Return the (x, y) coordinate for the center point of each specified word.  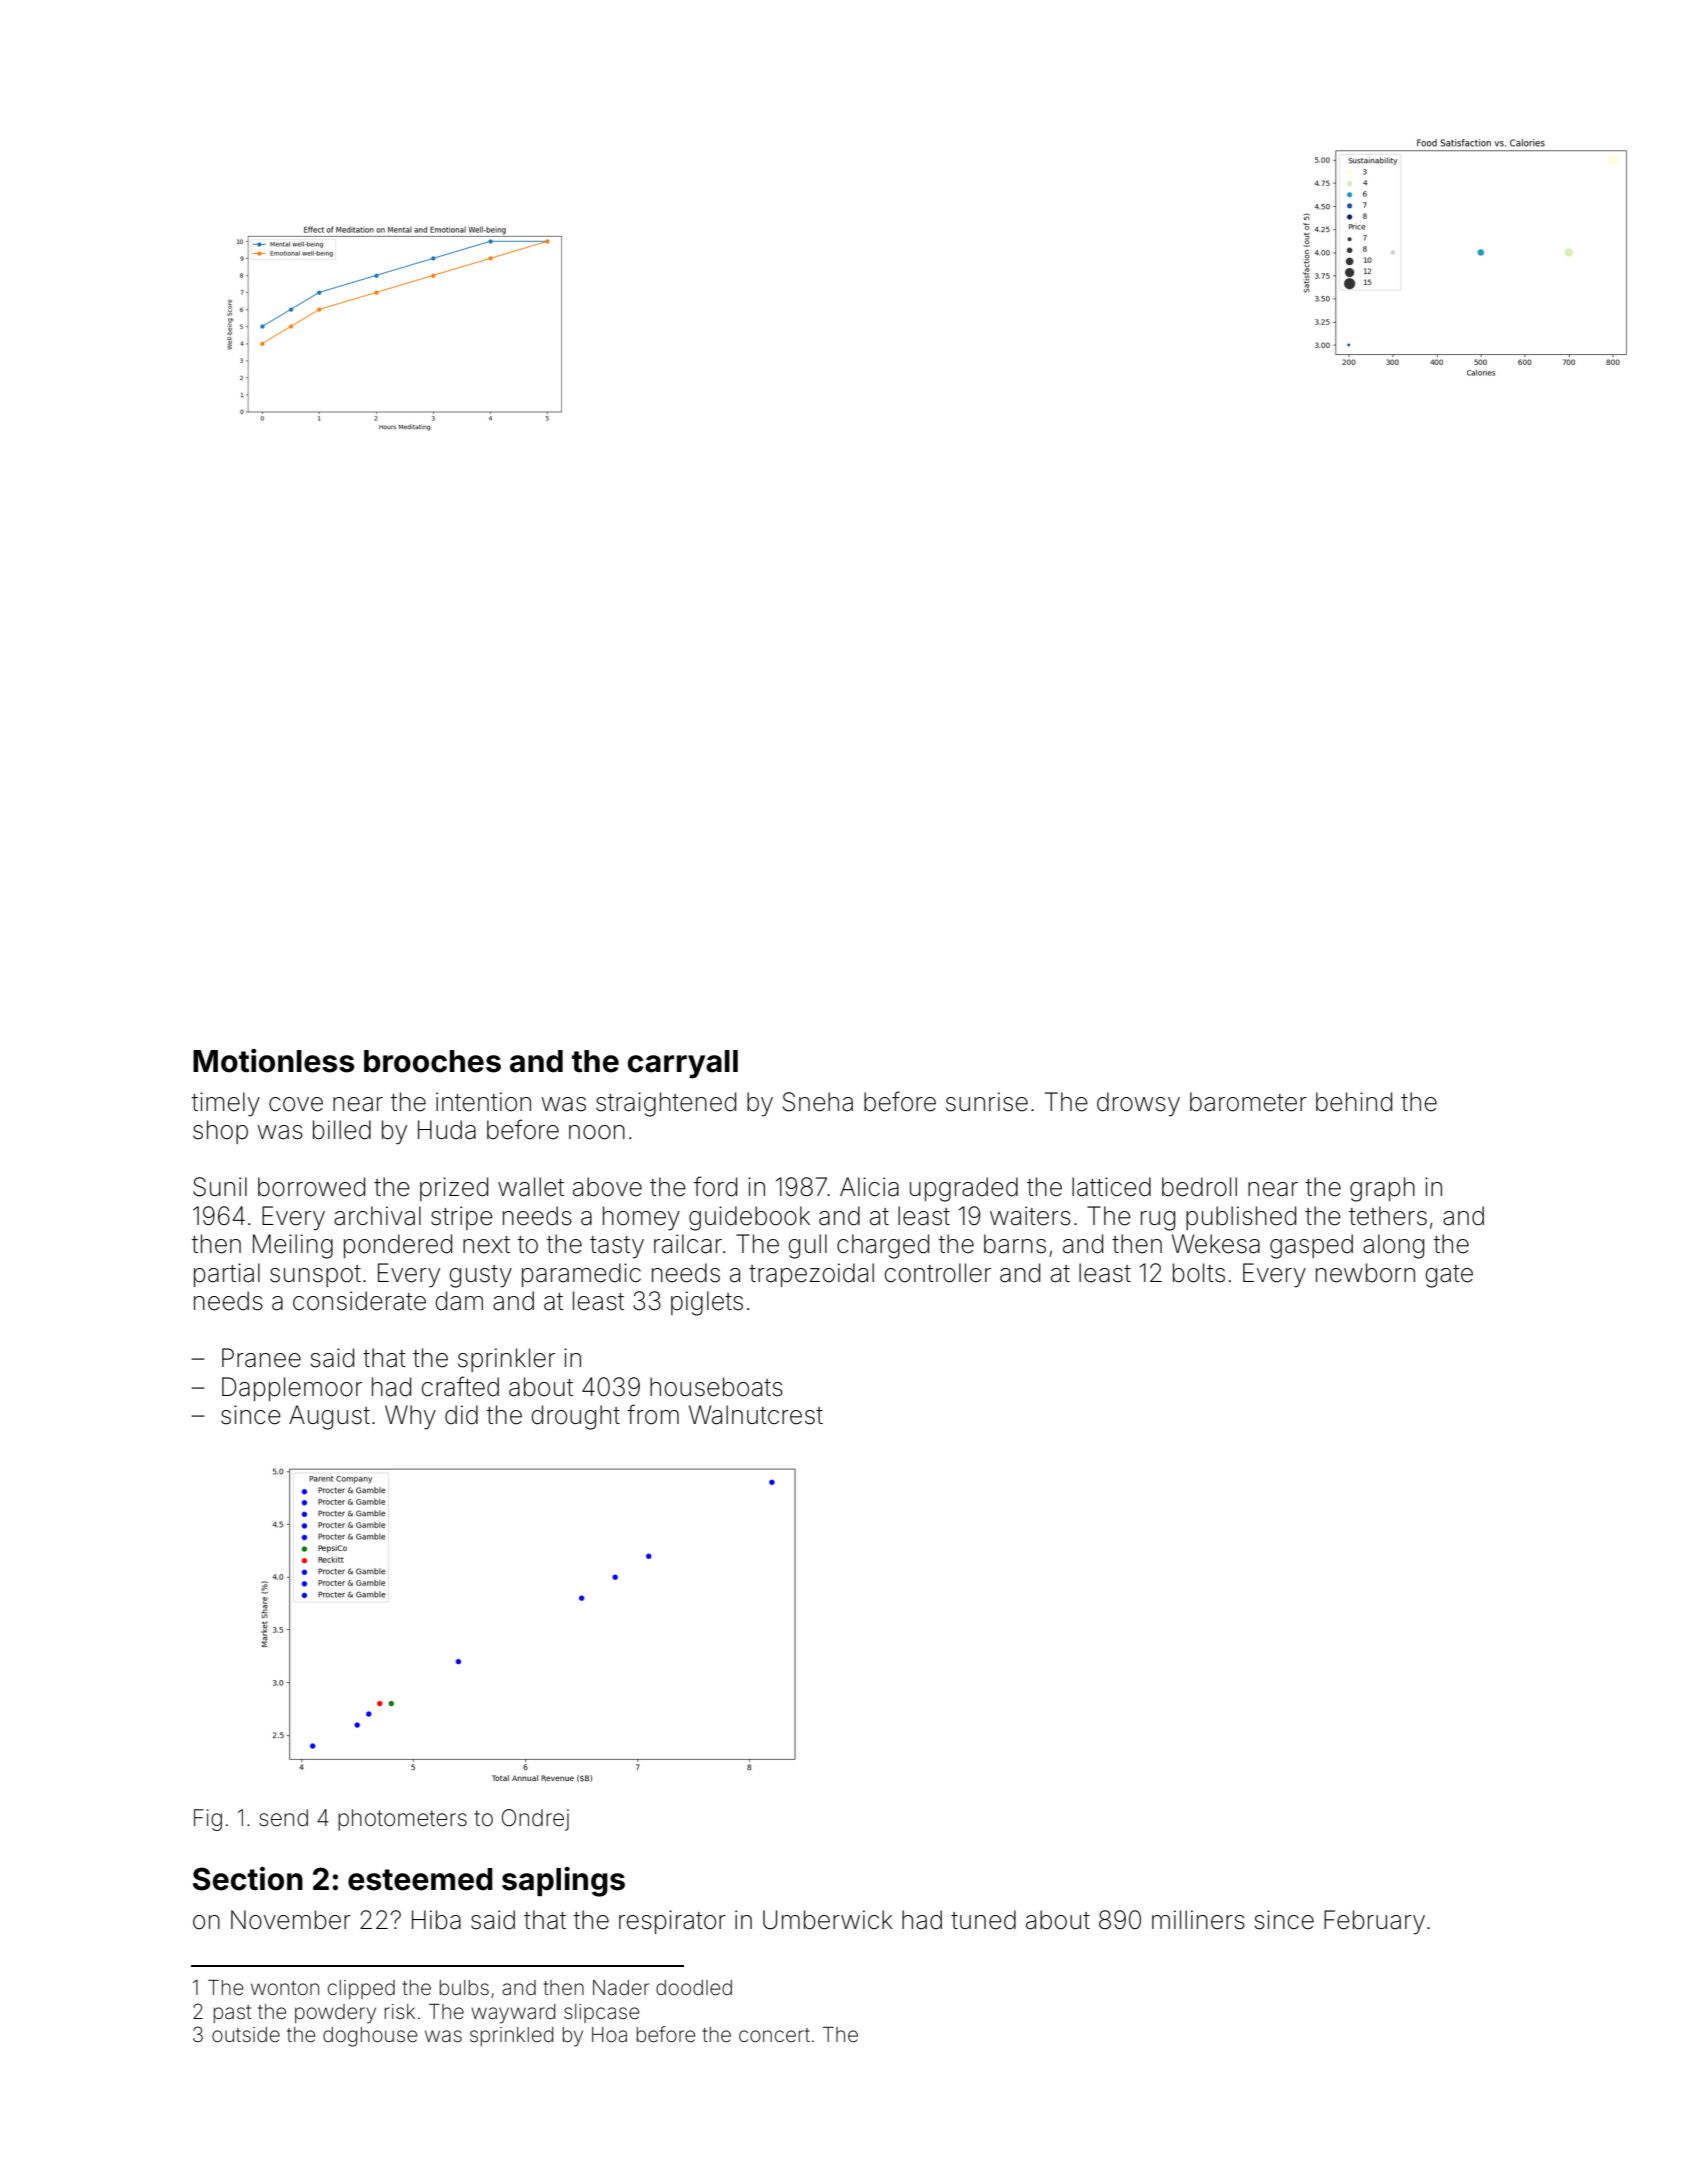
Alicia (869, 1187)
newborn (1365, 1273)
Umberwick (828, 1920)
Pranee (261, 1358)
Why (410, 1417)
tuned (983, 1920)
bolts (1199, 1273)
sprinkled (511, 2036)
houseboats (716, 1387)
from (653, 1414)
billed (342, 1130)
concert (774, 2035)
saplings (563, 1882)
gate (1449, 1276)
